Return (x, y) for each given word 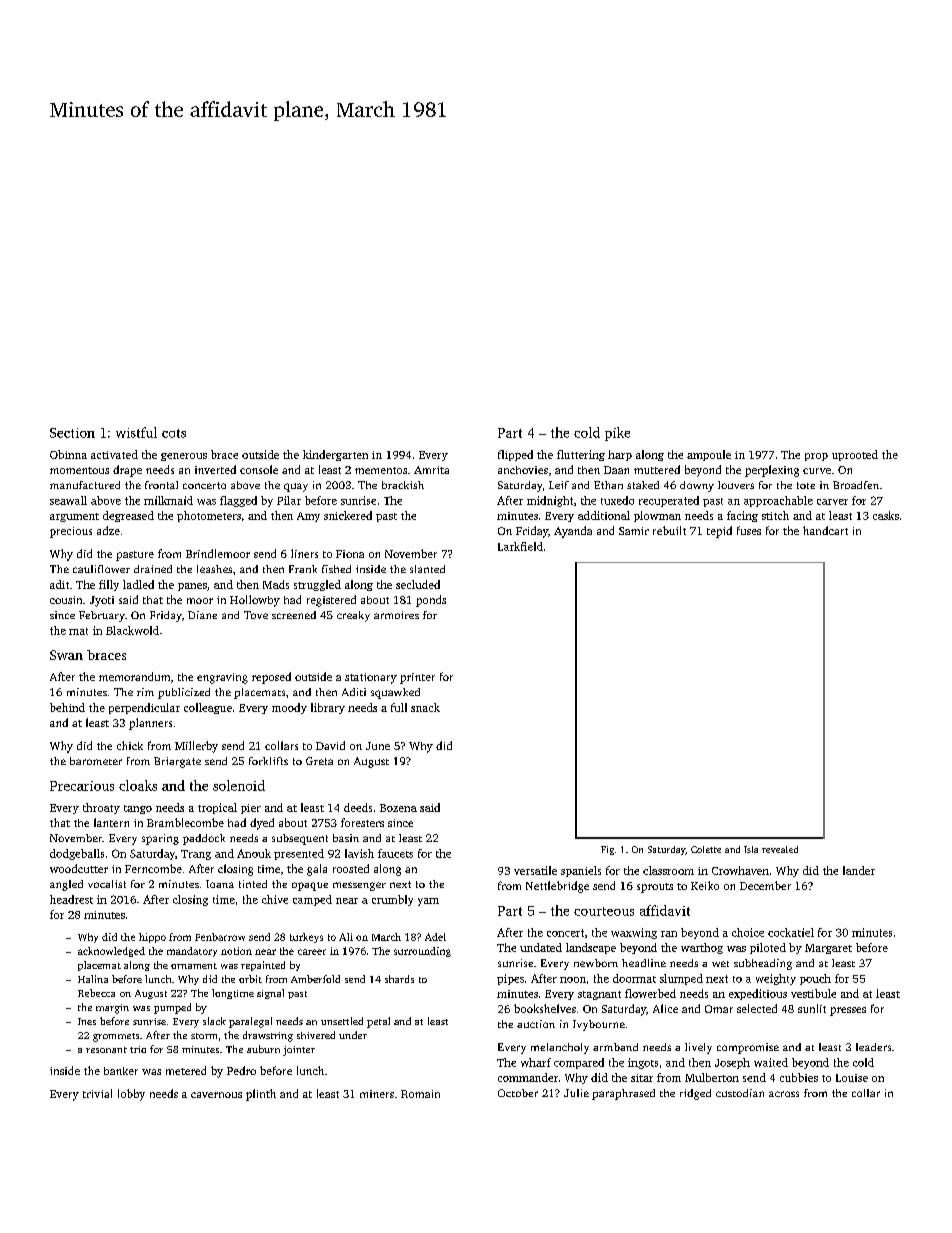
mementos (381, 470)
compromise (748, 1048)
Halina (93, 979)
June (378, 746)
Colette (706, 849)
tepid (719, 532)
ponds (431, 601)
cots (174, 433)
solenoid (239, 785)
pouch (815, 979)
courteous (604, 911)
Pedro (241, 1070)
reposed (271, 678)
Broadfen (856, 485)
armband (615, 1047)
